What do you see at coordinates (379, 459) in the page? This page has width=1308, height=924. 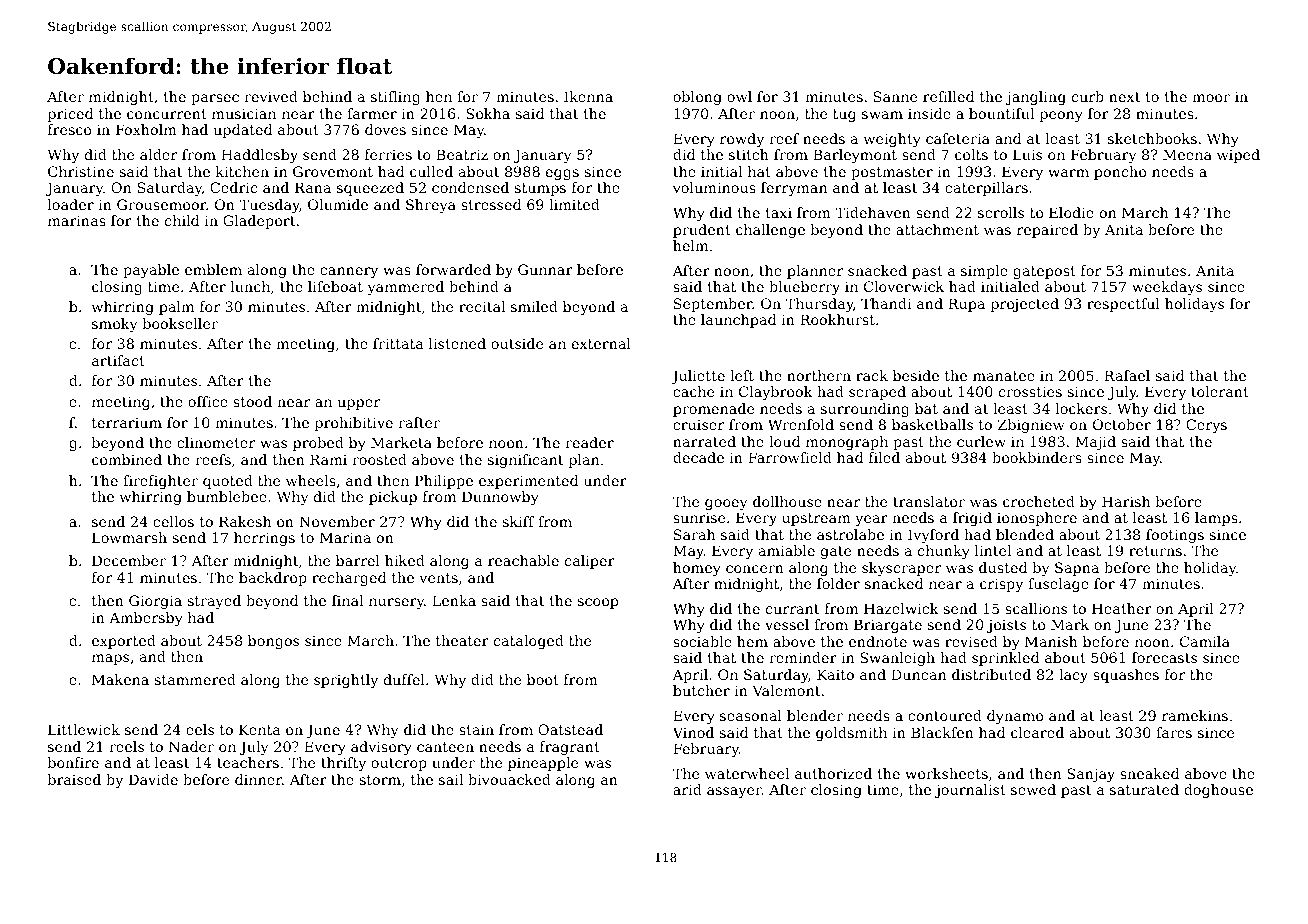 I see `roosted` at bounding box center [379, 459].
